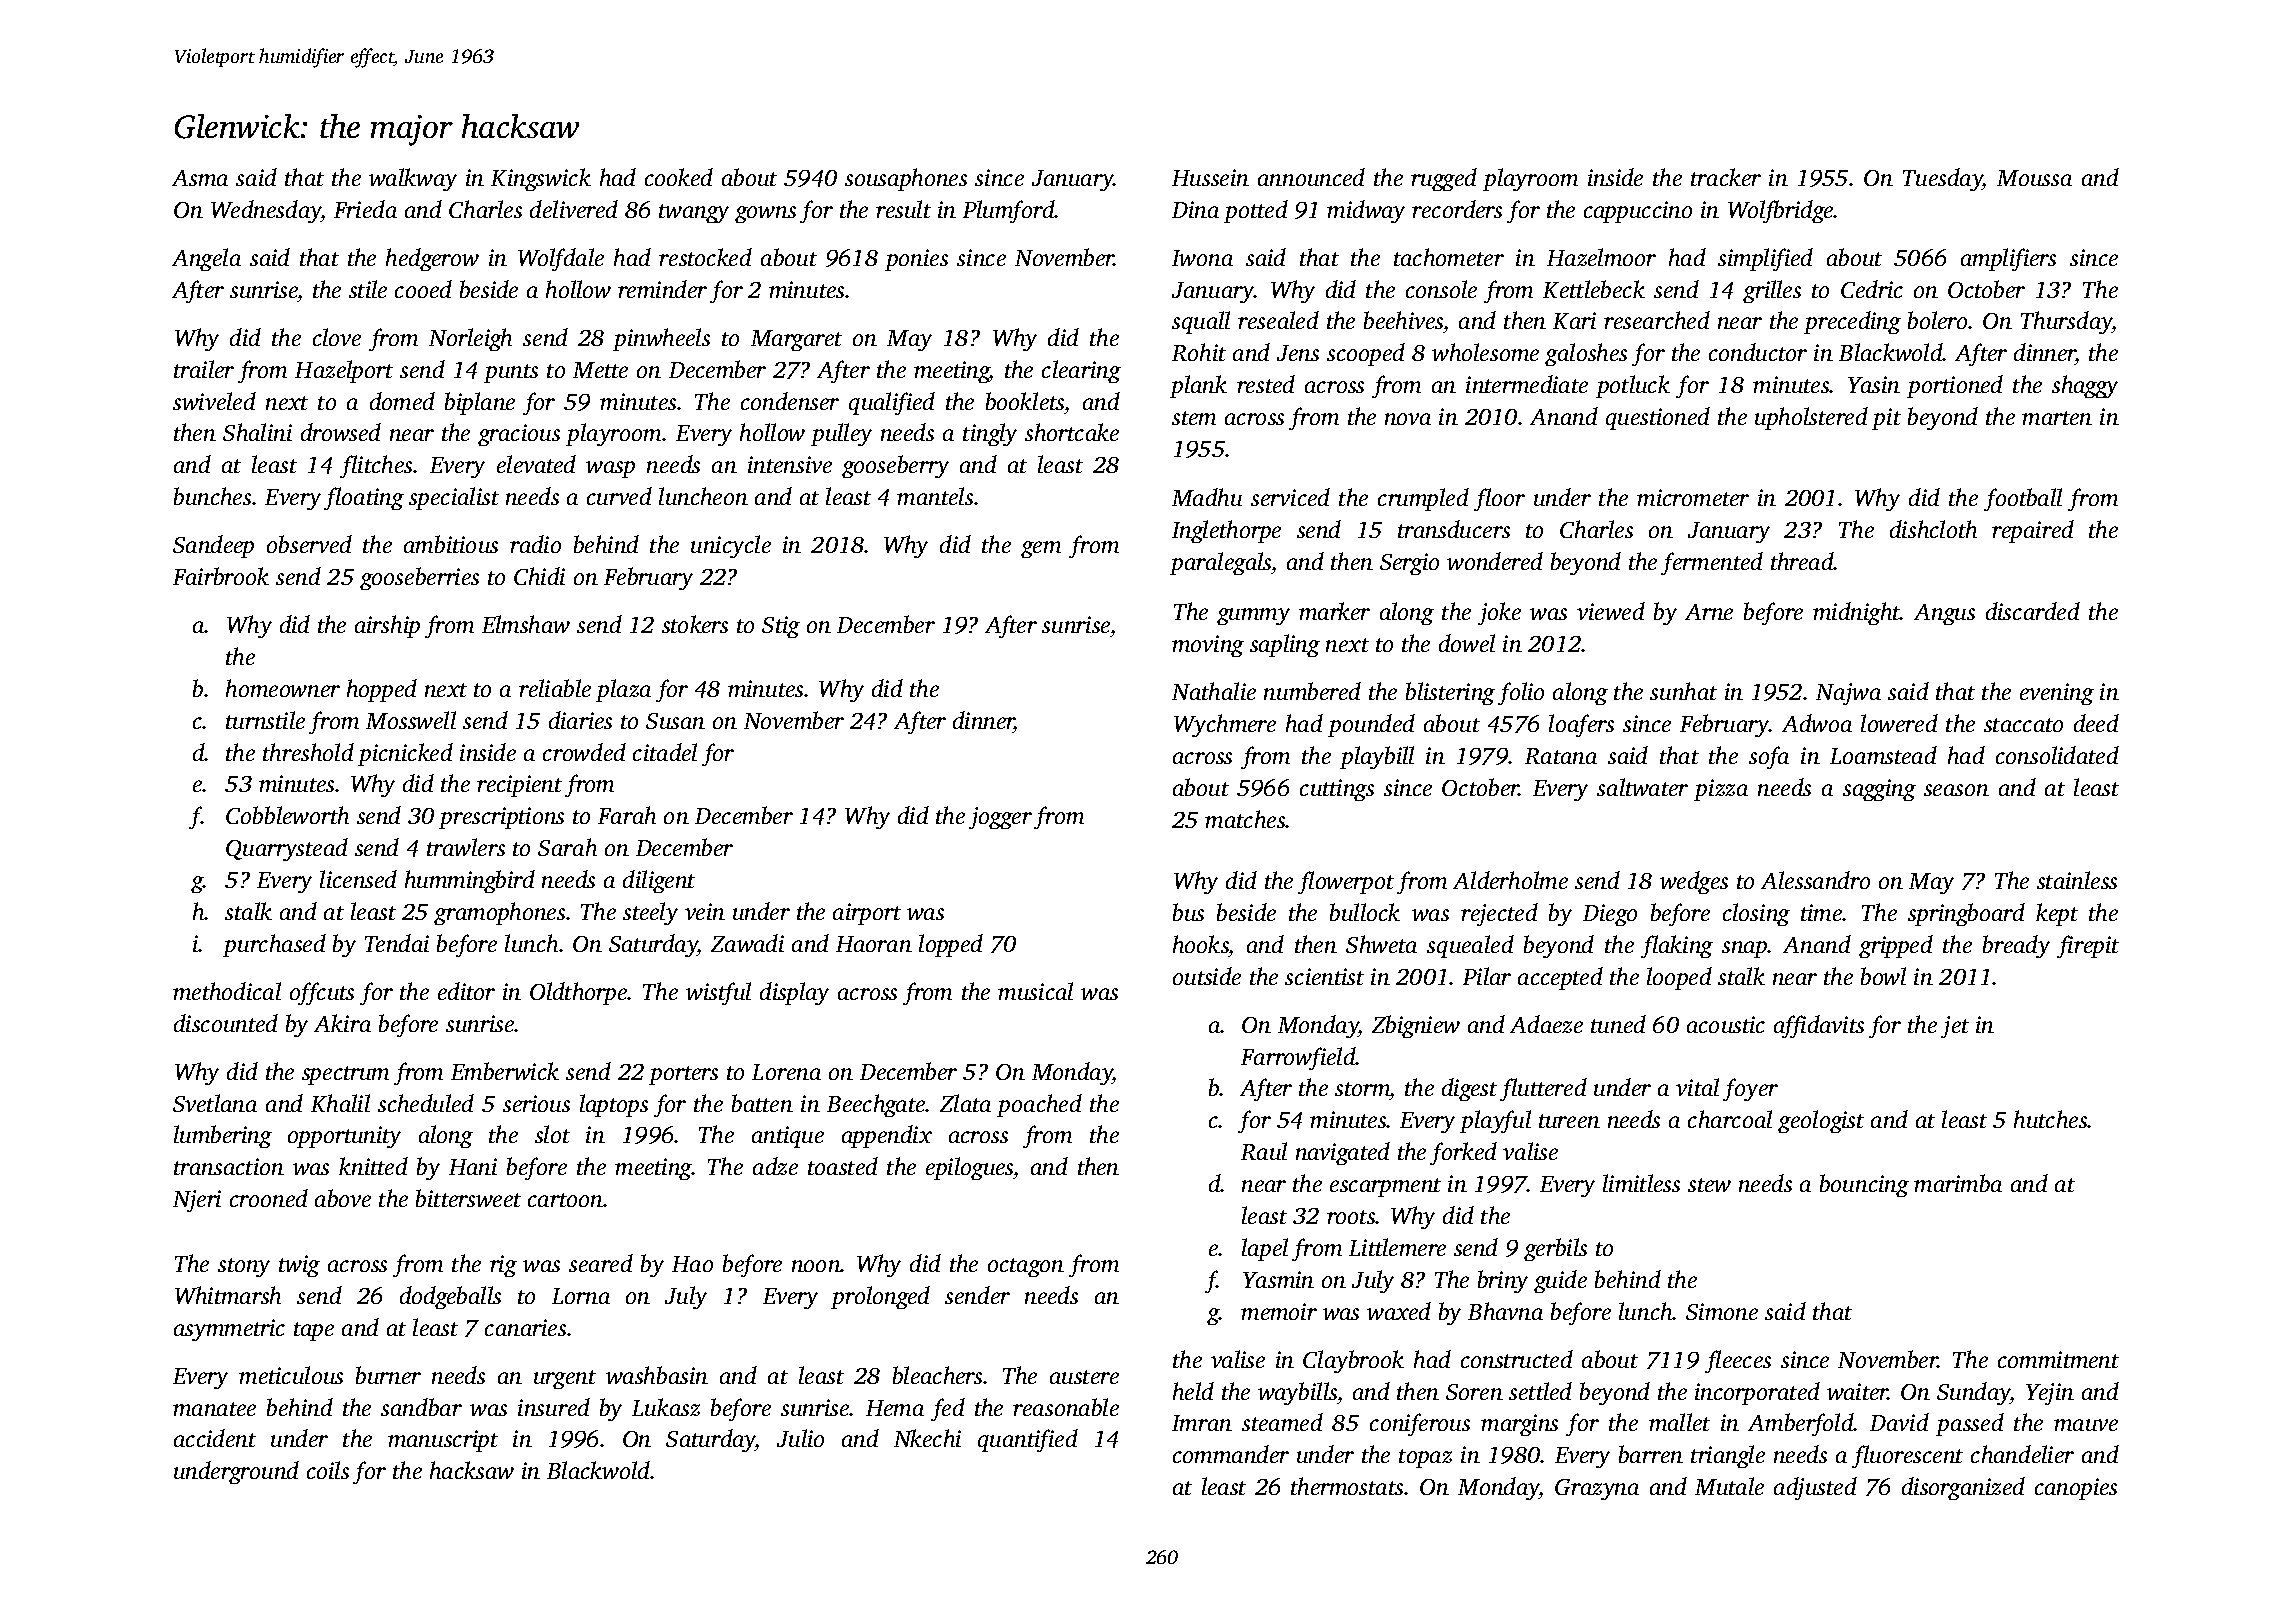 The height and width of the screenshot is (1620, 2292). Describe the element at coordinates (443, 1441) in the screenshot. I see `manuscript` at that location.
